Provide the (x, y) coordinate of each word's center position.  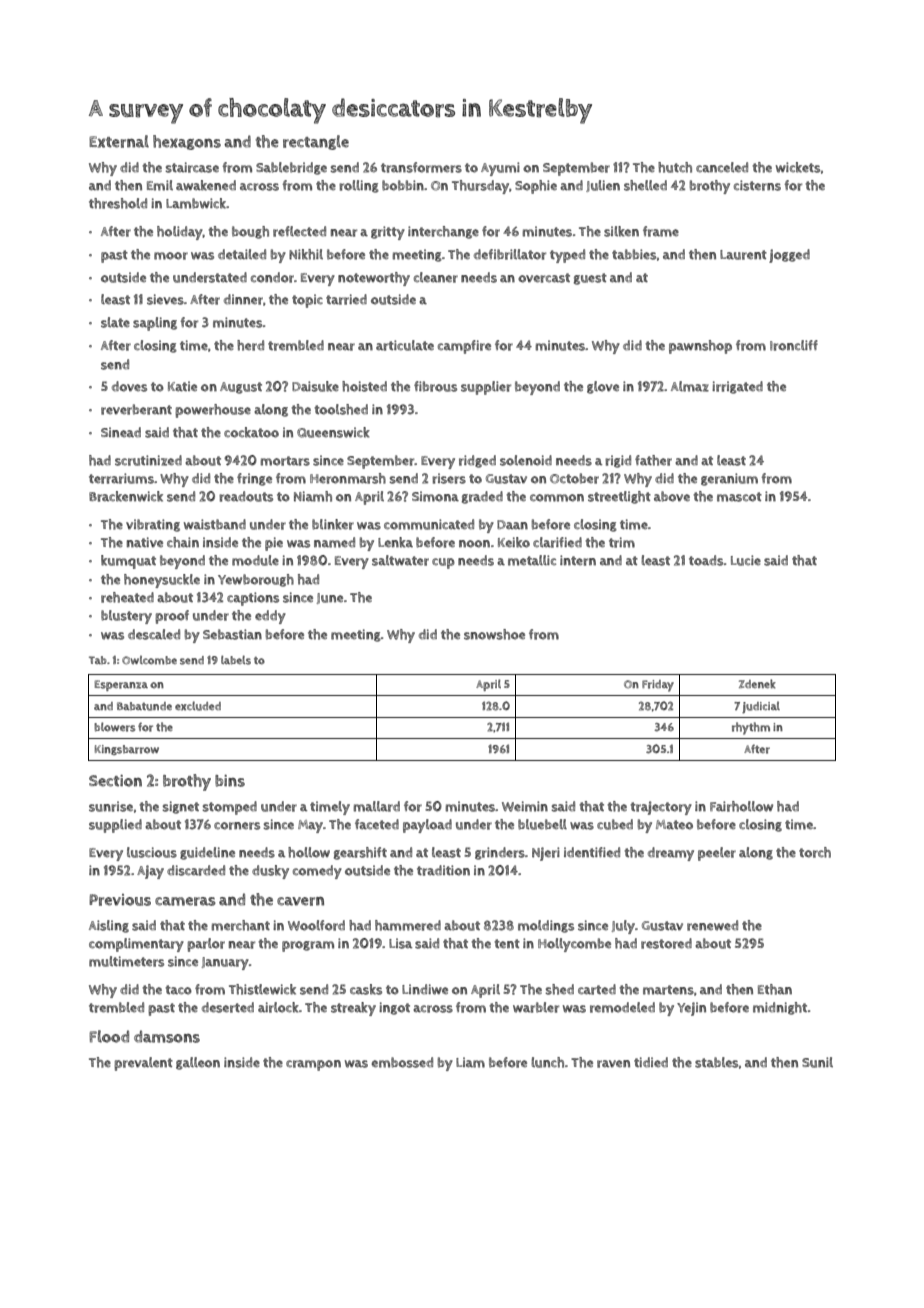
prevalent (143, 1064)
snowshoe (494, 634)
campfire (464, 347)
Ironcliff (794, 345)
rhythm (751, 728)
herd (250, 345)
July (623, 927)
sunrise (111, 806)
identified (592, 852)
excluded (198, 706)
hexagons (187, 142)
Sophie (536, 187)
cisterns (757, 185)
